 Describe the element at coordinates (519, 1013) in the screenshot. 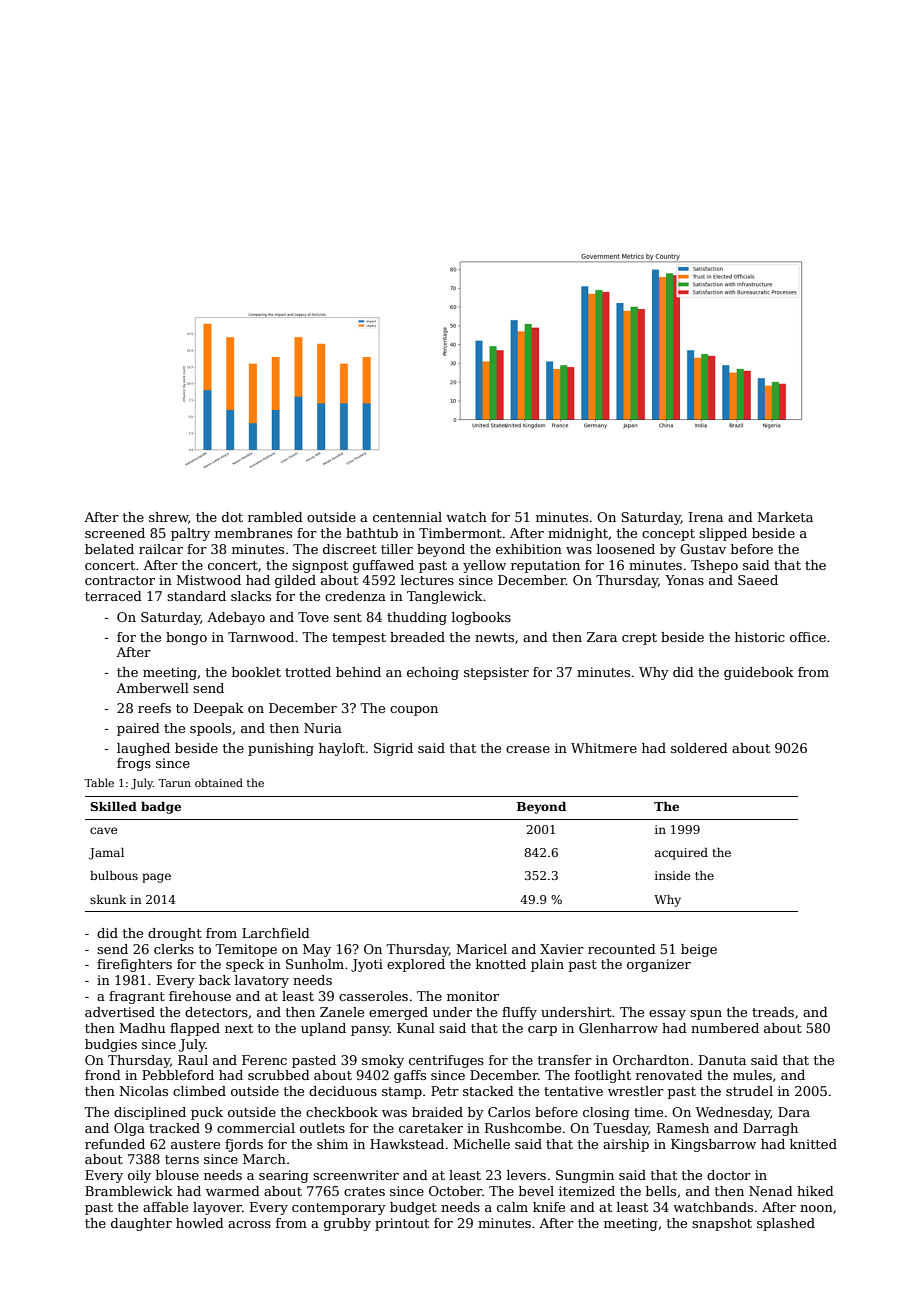

I see `fluffy` at that location.
